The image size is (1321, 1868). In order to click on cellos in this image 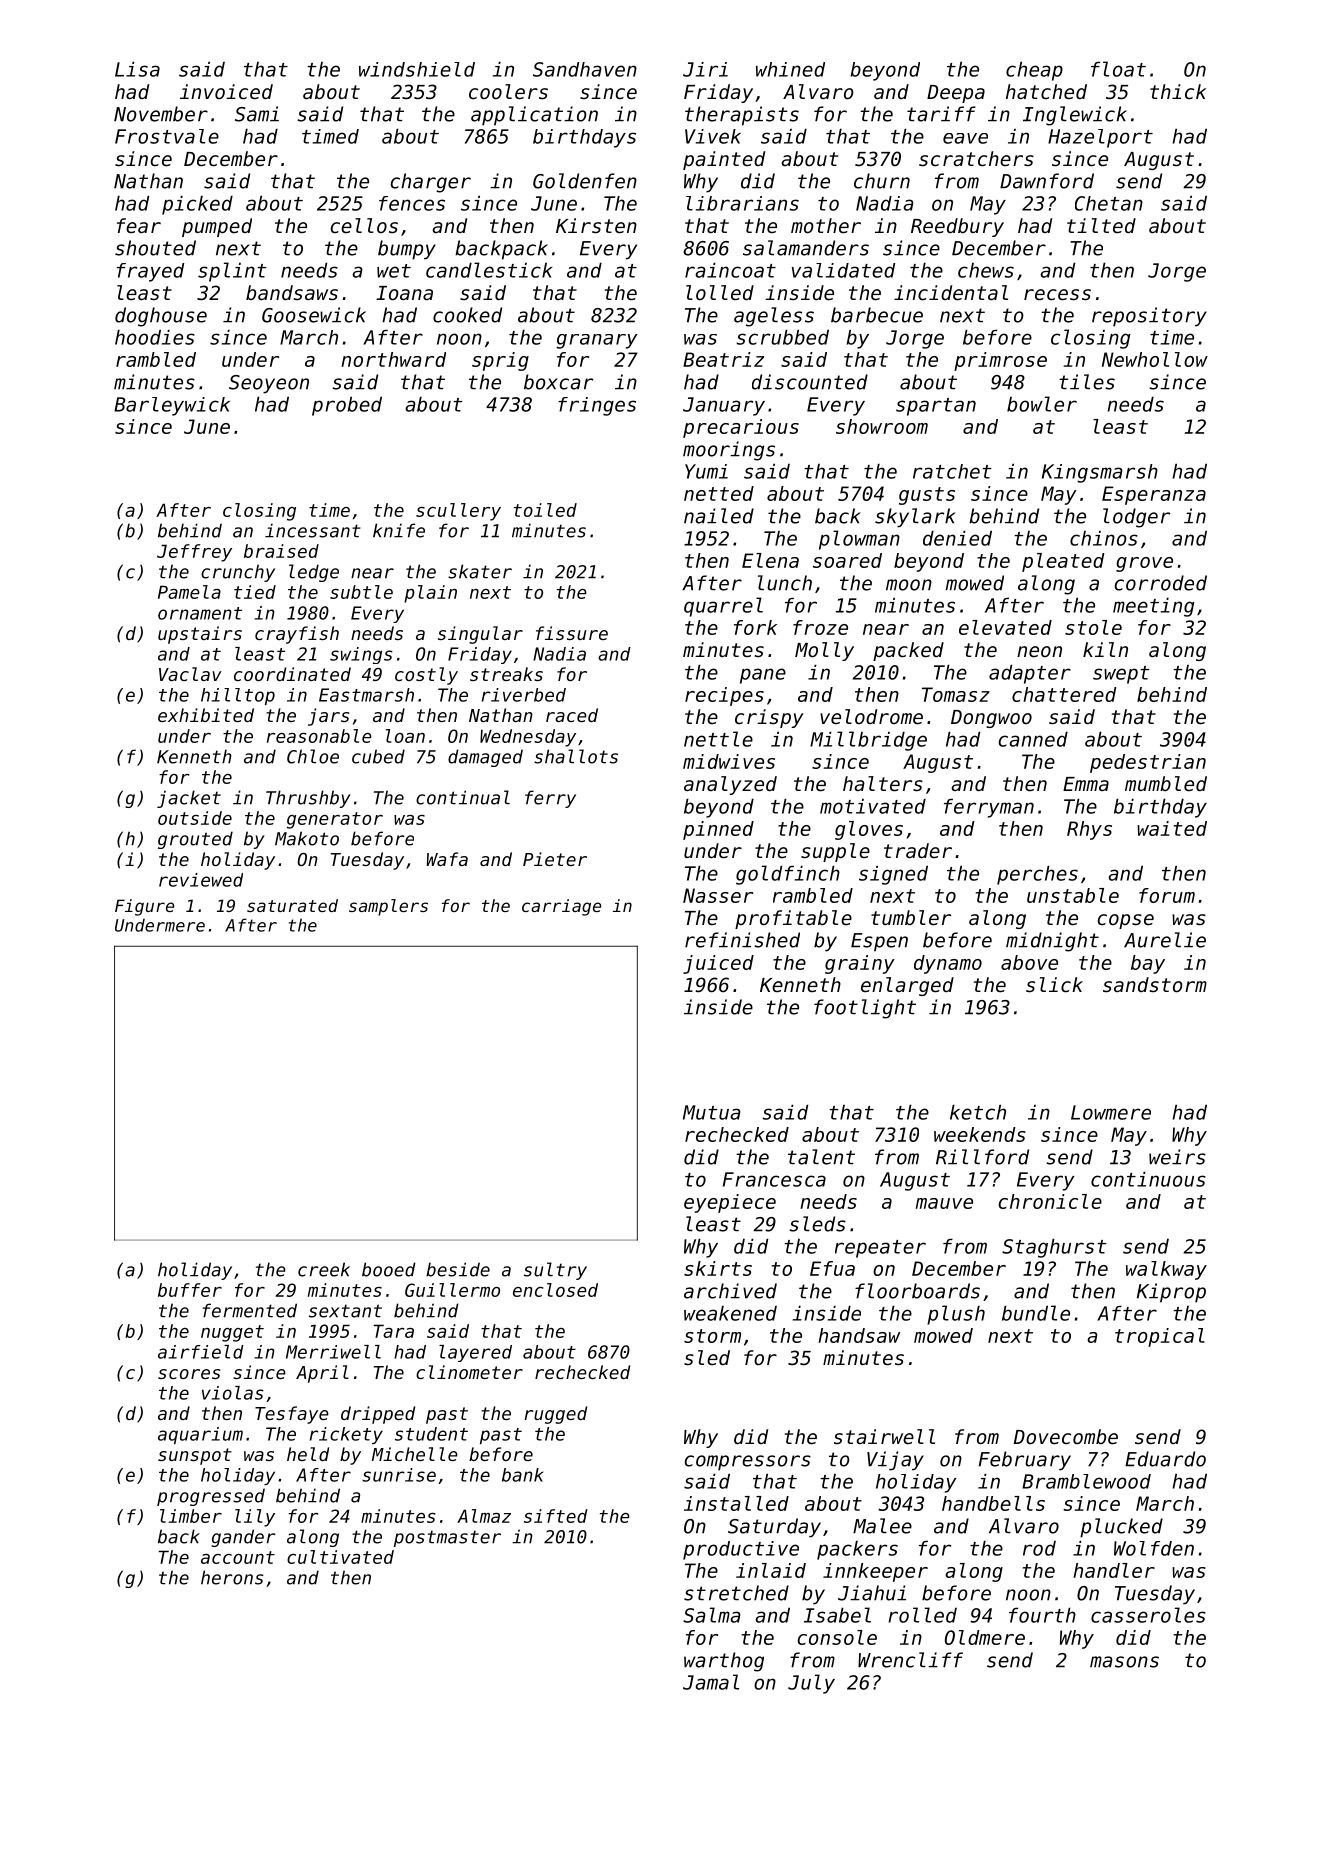, I will do `click(364, 226)`.
